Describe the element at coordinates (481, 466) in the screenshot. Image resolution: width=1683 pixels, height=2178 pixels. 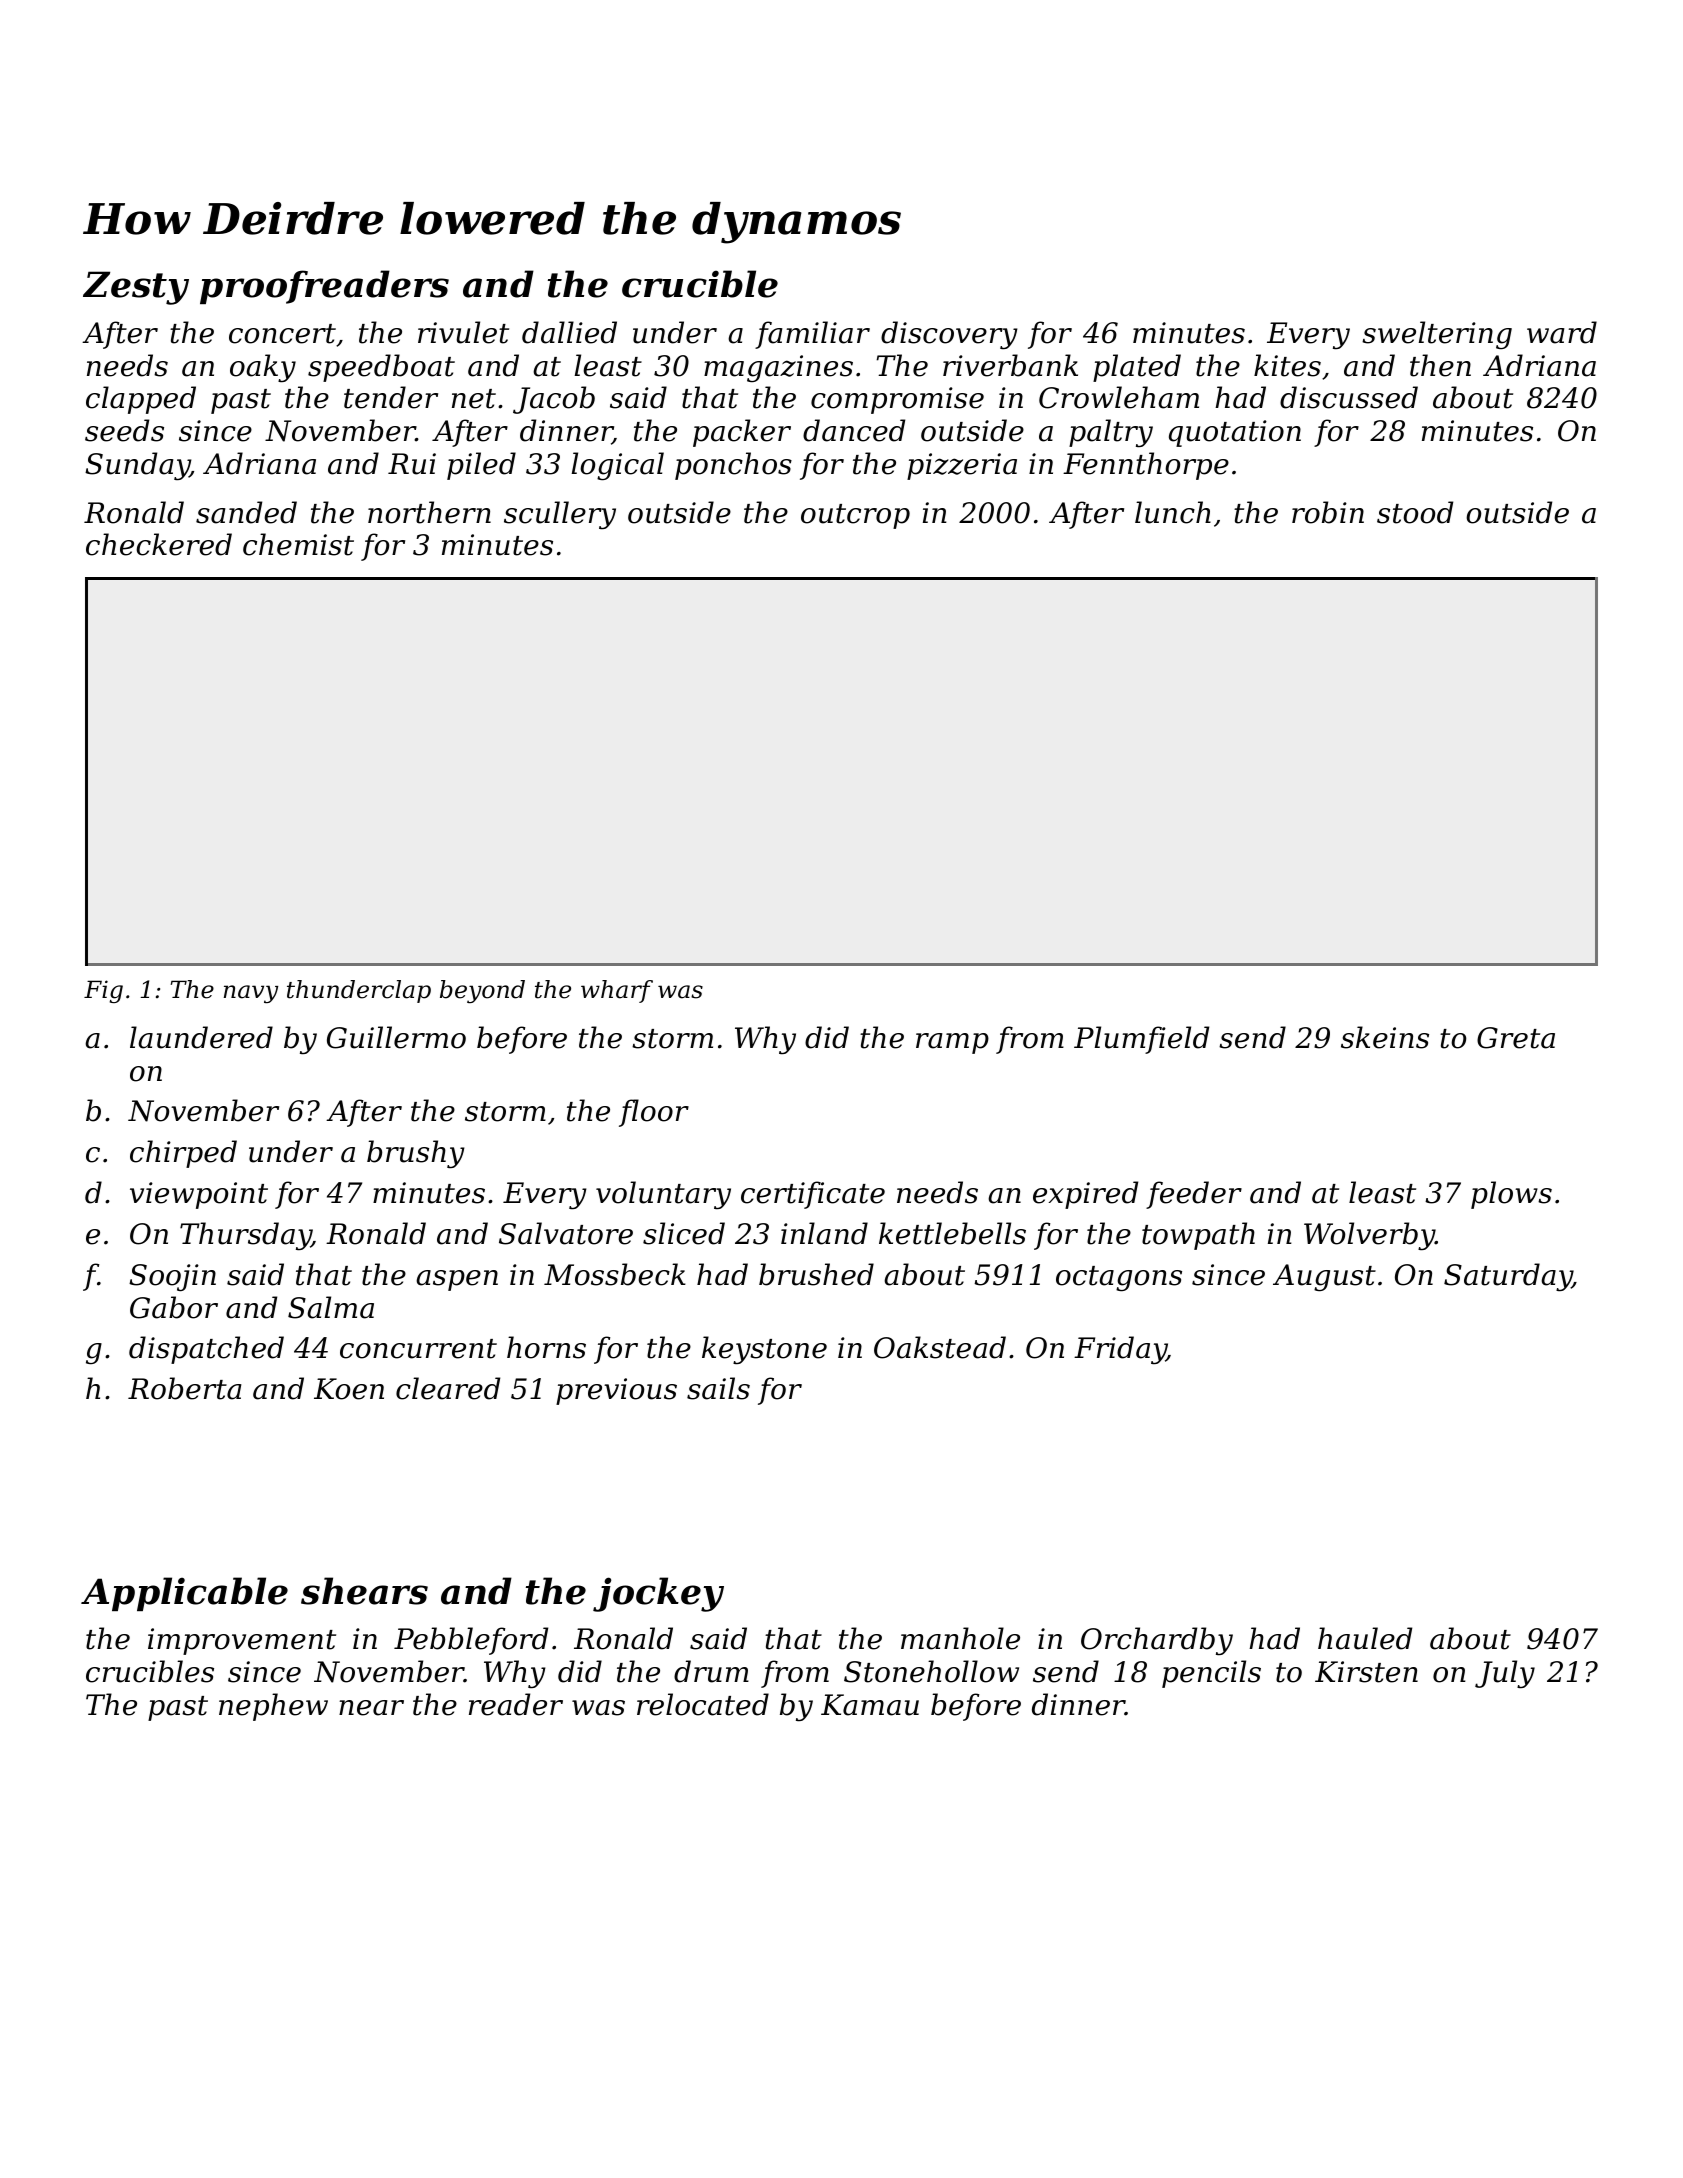
I see `piled` at that location.
